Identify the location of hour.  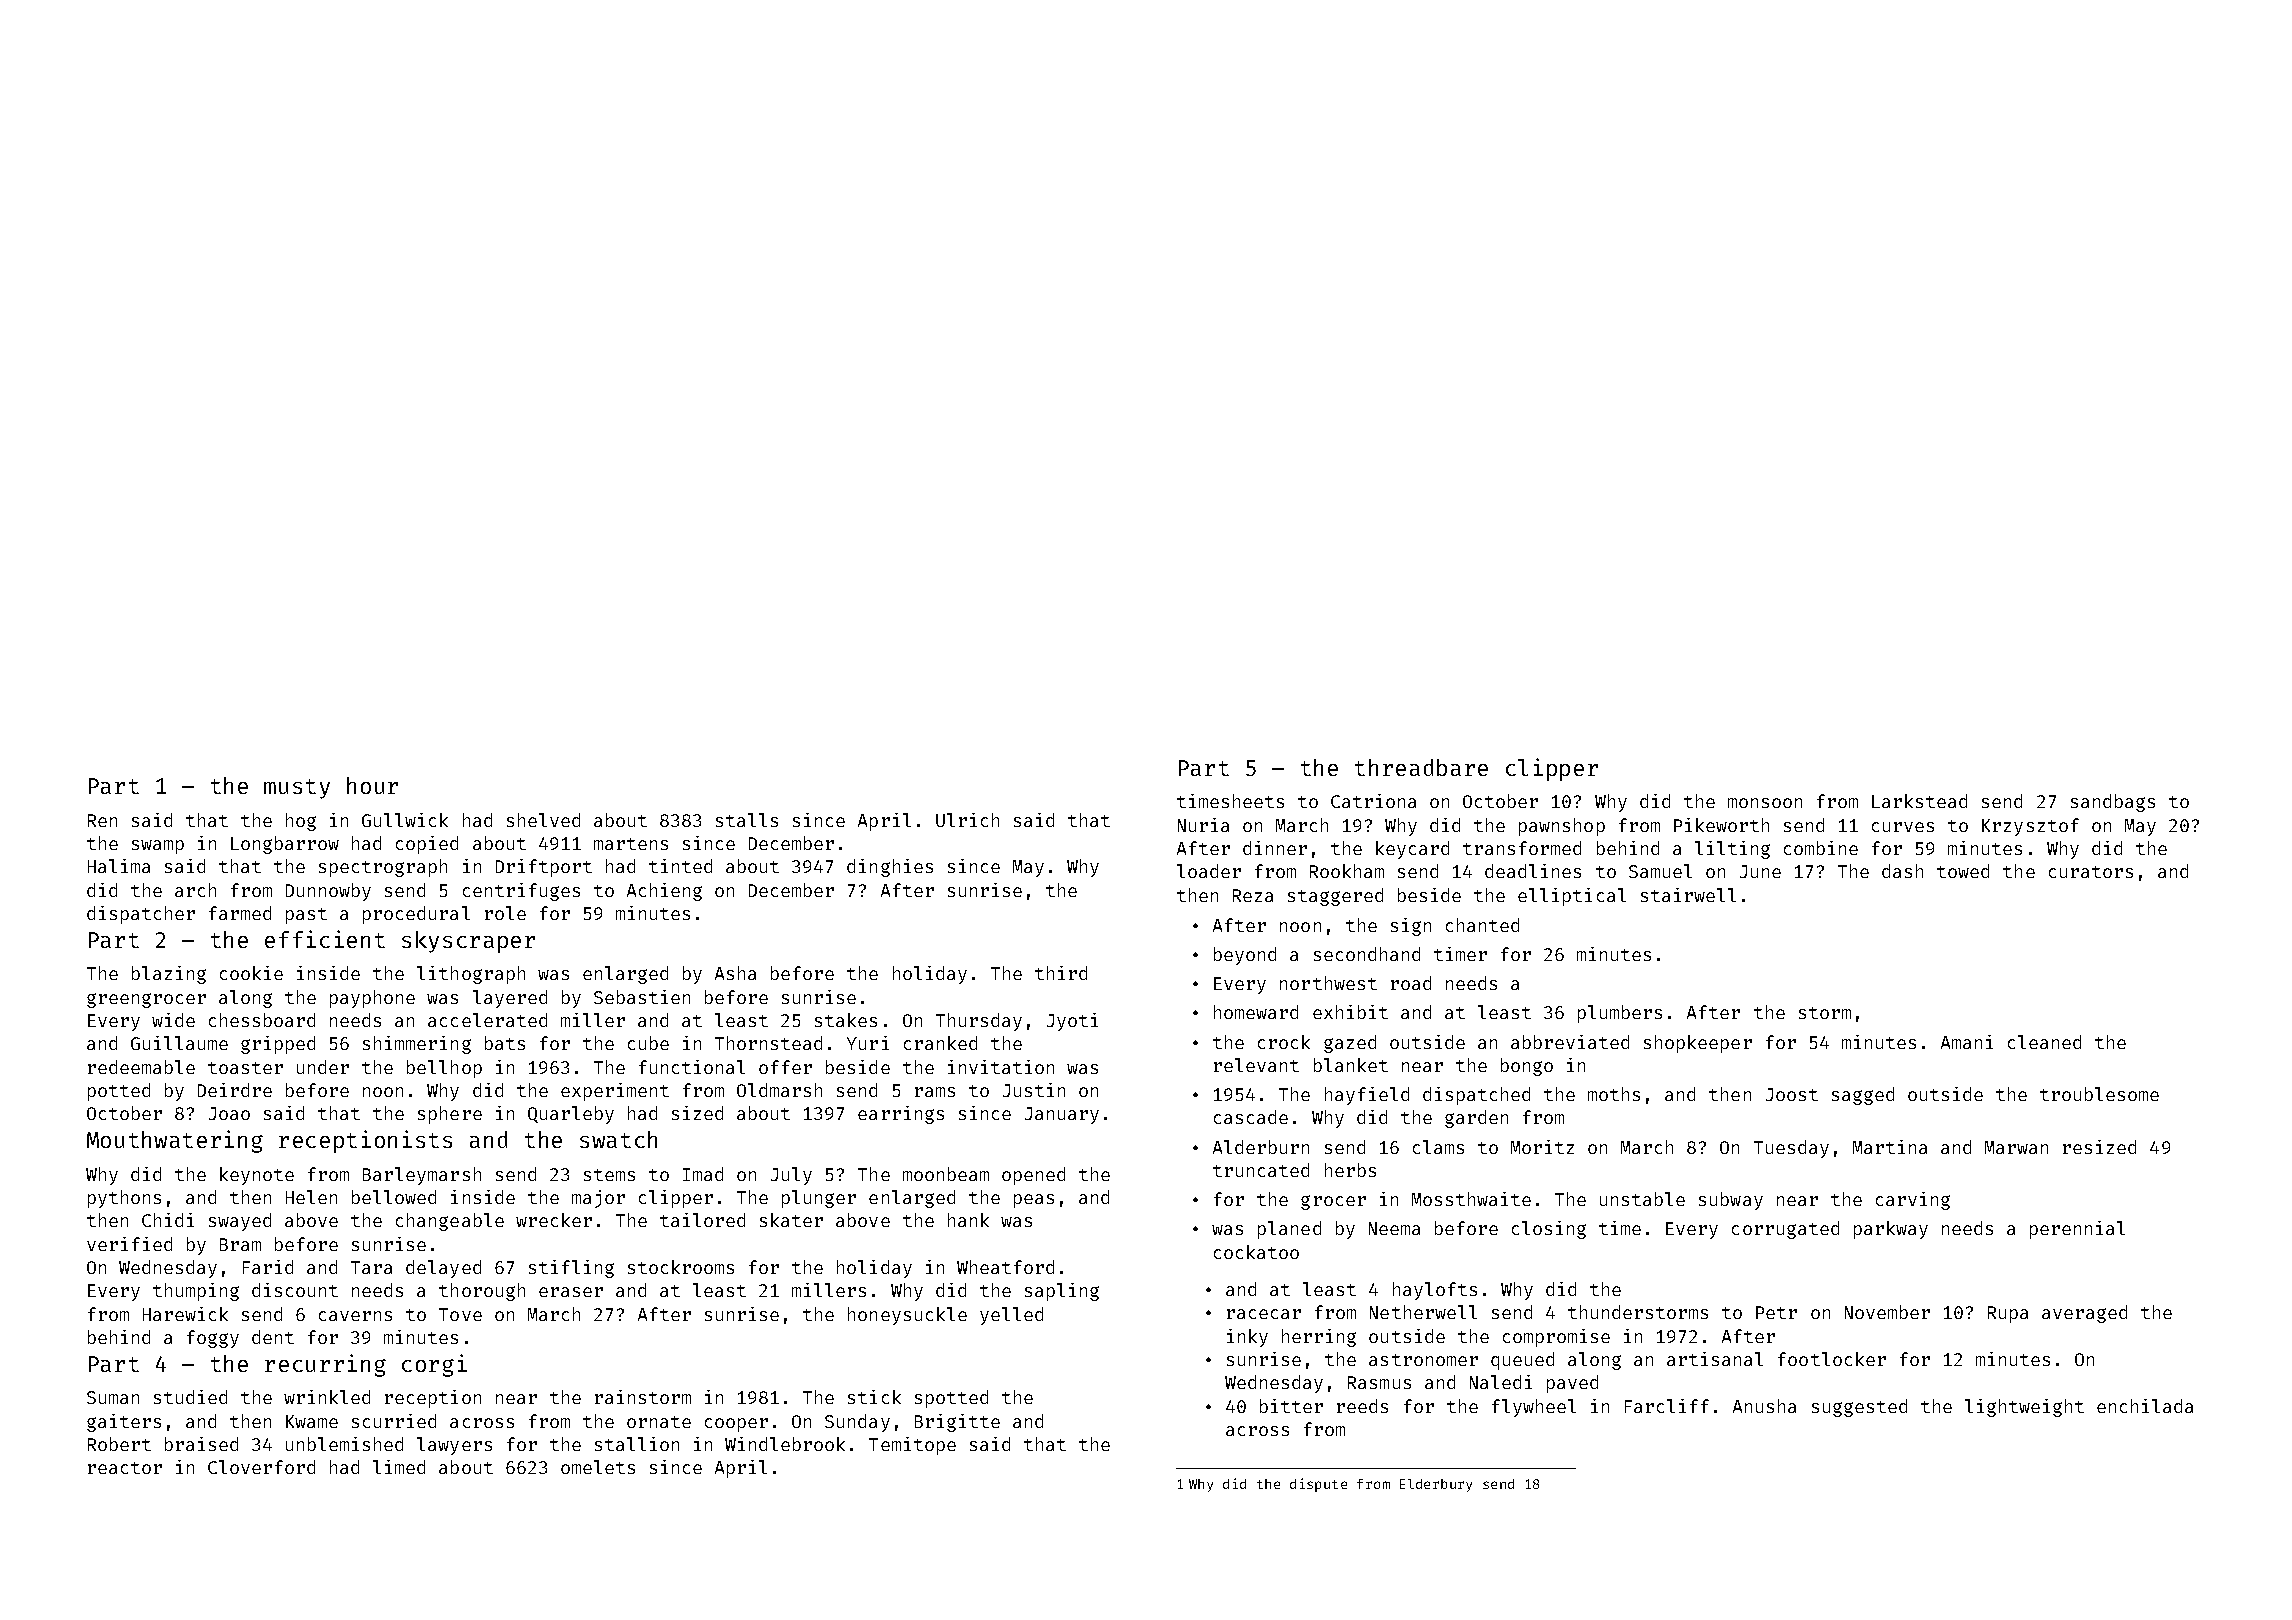
(372, 785).
